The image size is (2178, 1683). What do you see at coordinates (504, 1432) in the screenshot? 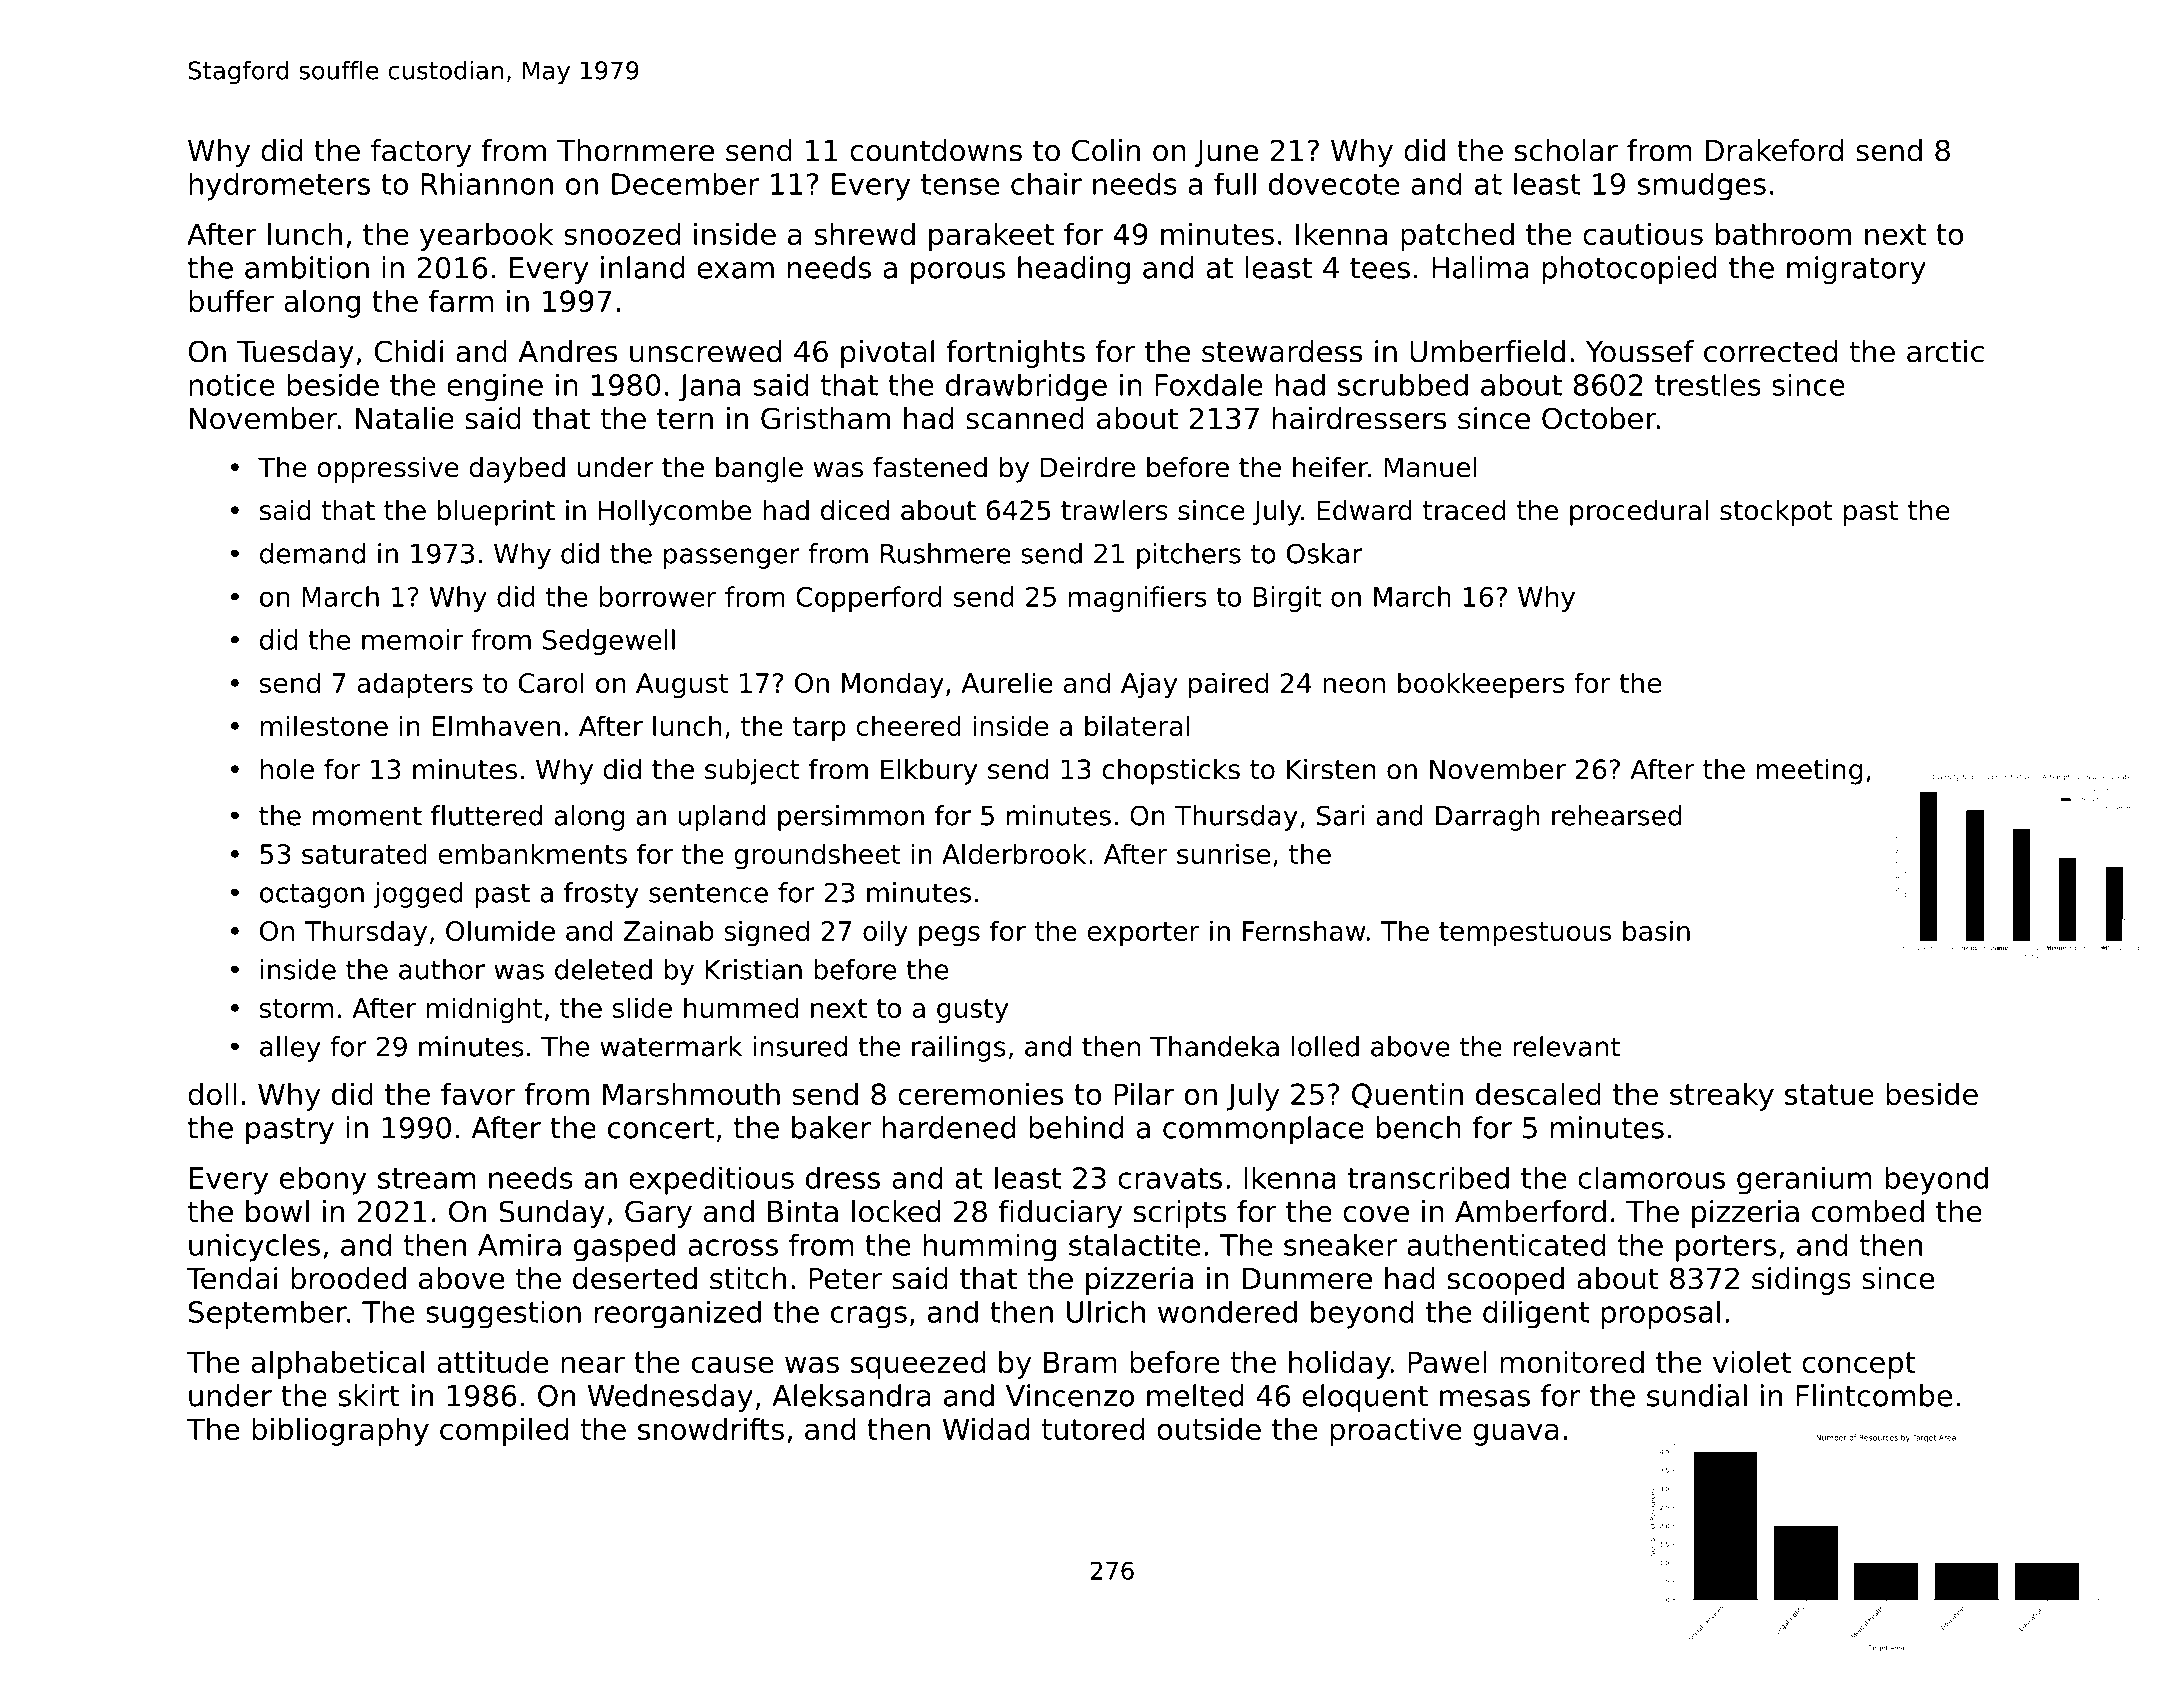
I see `compiled` at bounding box center [504, 1432].
